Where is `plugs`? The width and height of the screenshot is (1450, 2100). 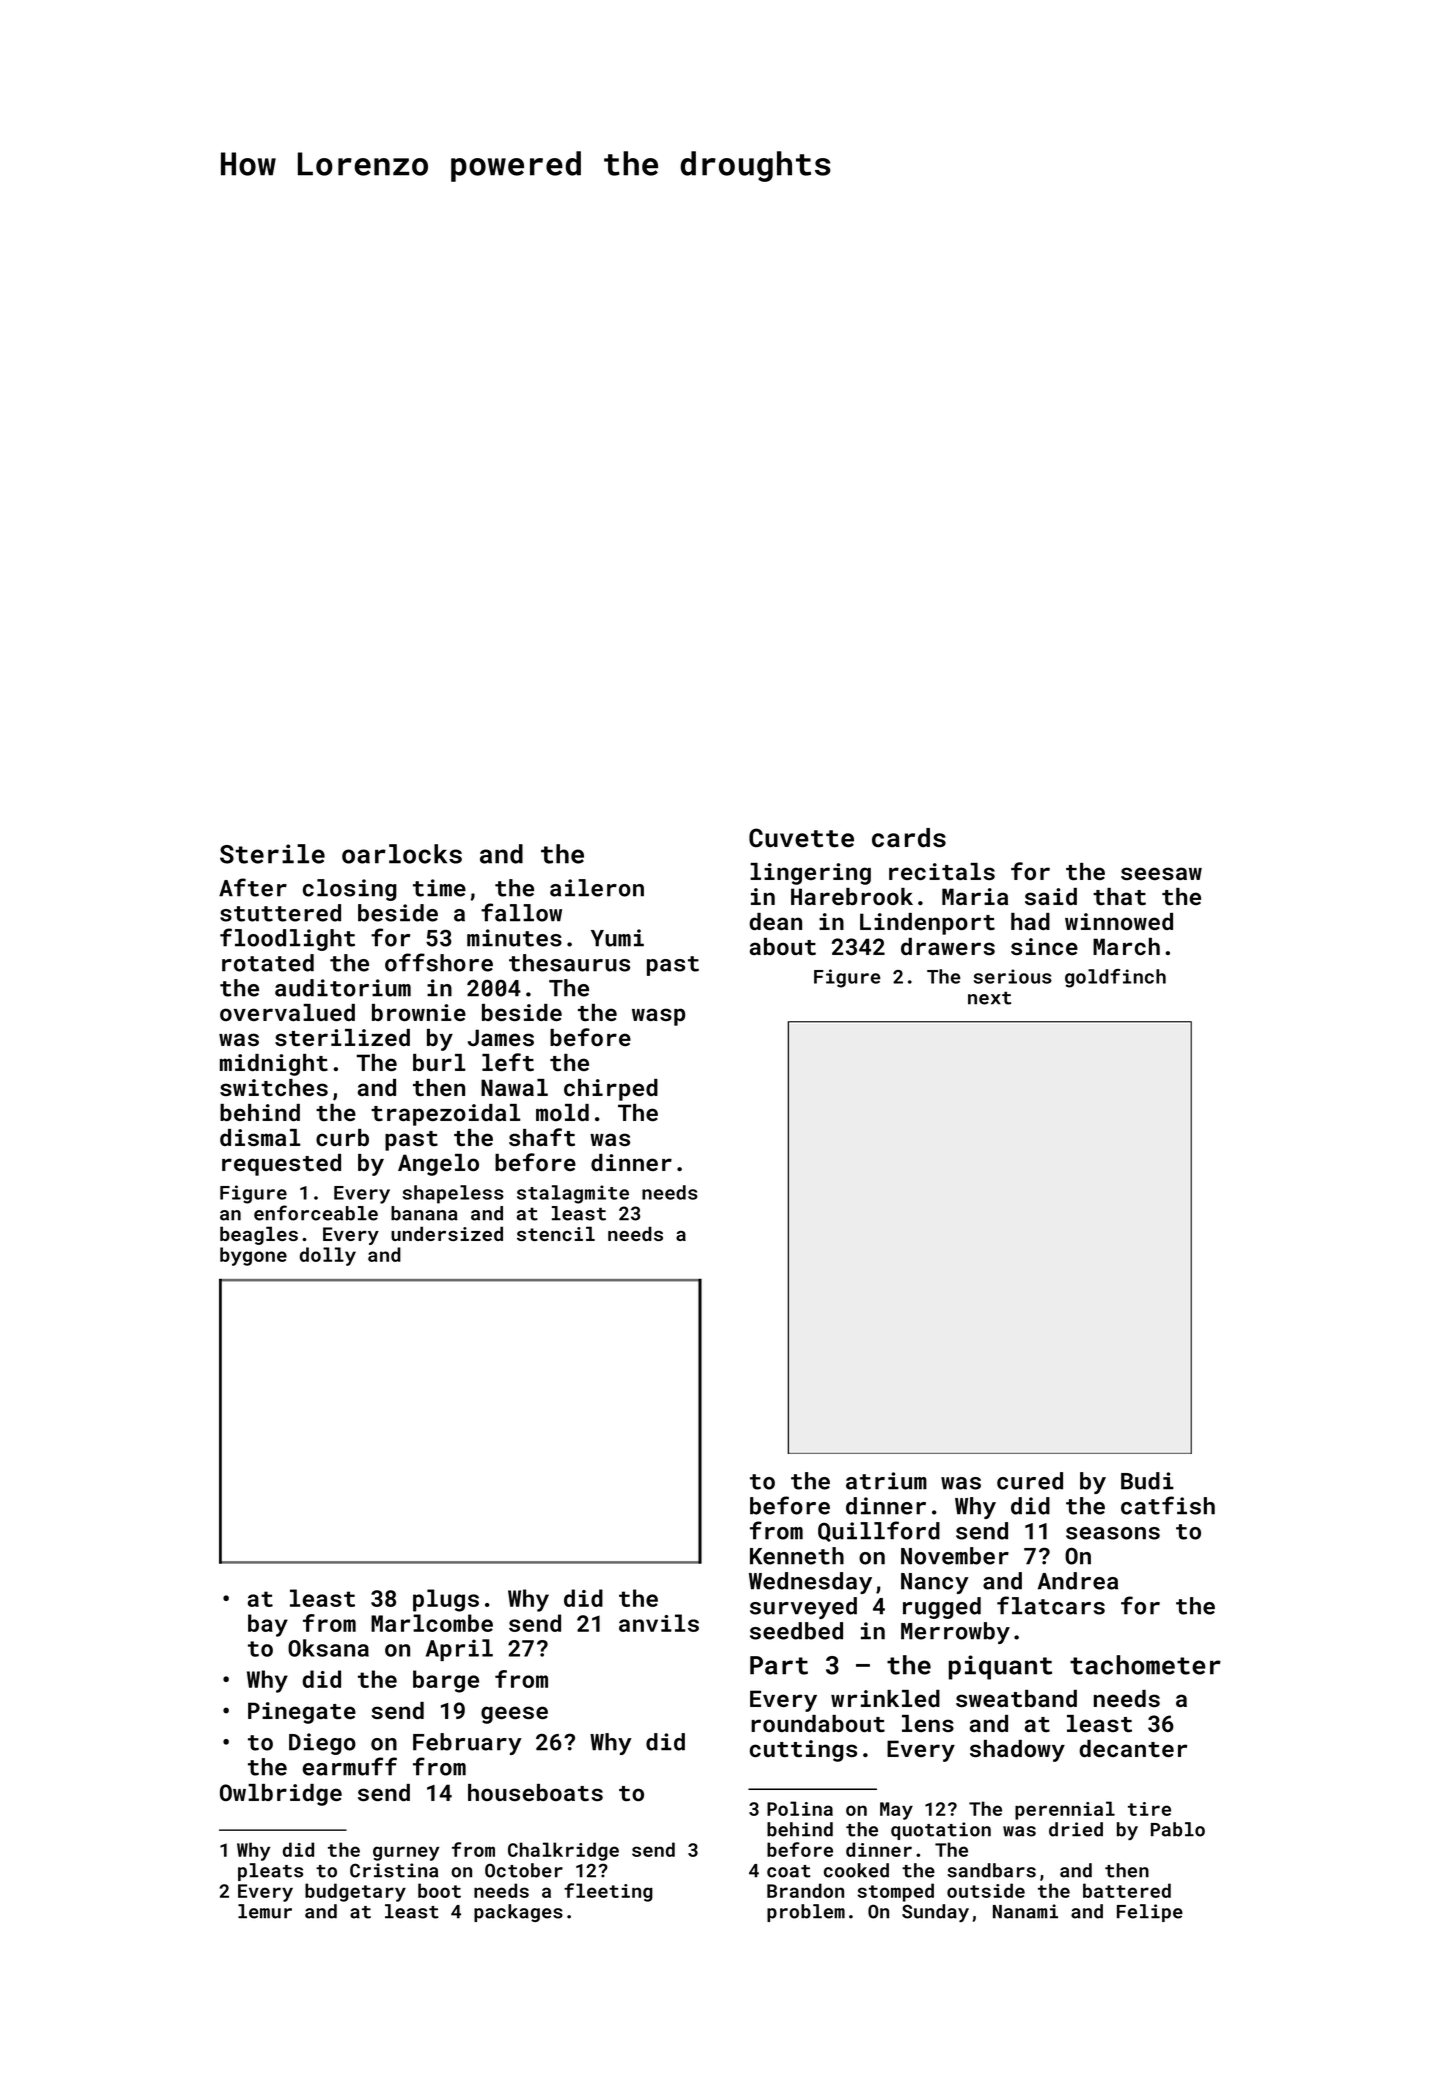
plugs is located at coordinates (446, 1600).
